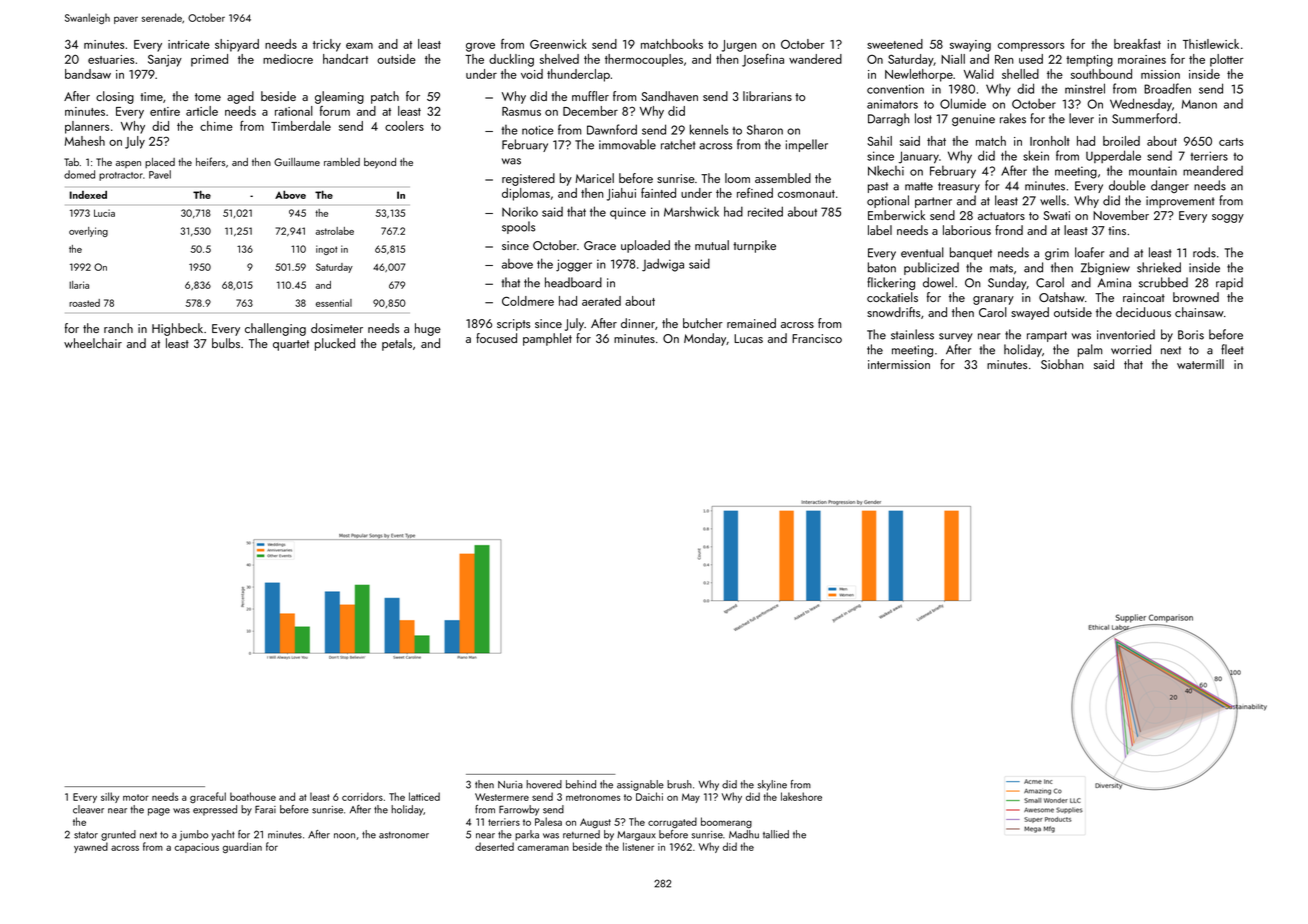 The image size is (1308, 924). Describe the element at coordinates (215, 810) in the screenshot. I see `expressed` at that location.
